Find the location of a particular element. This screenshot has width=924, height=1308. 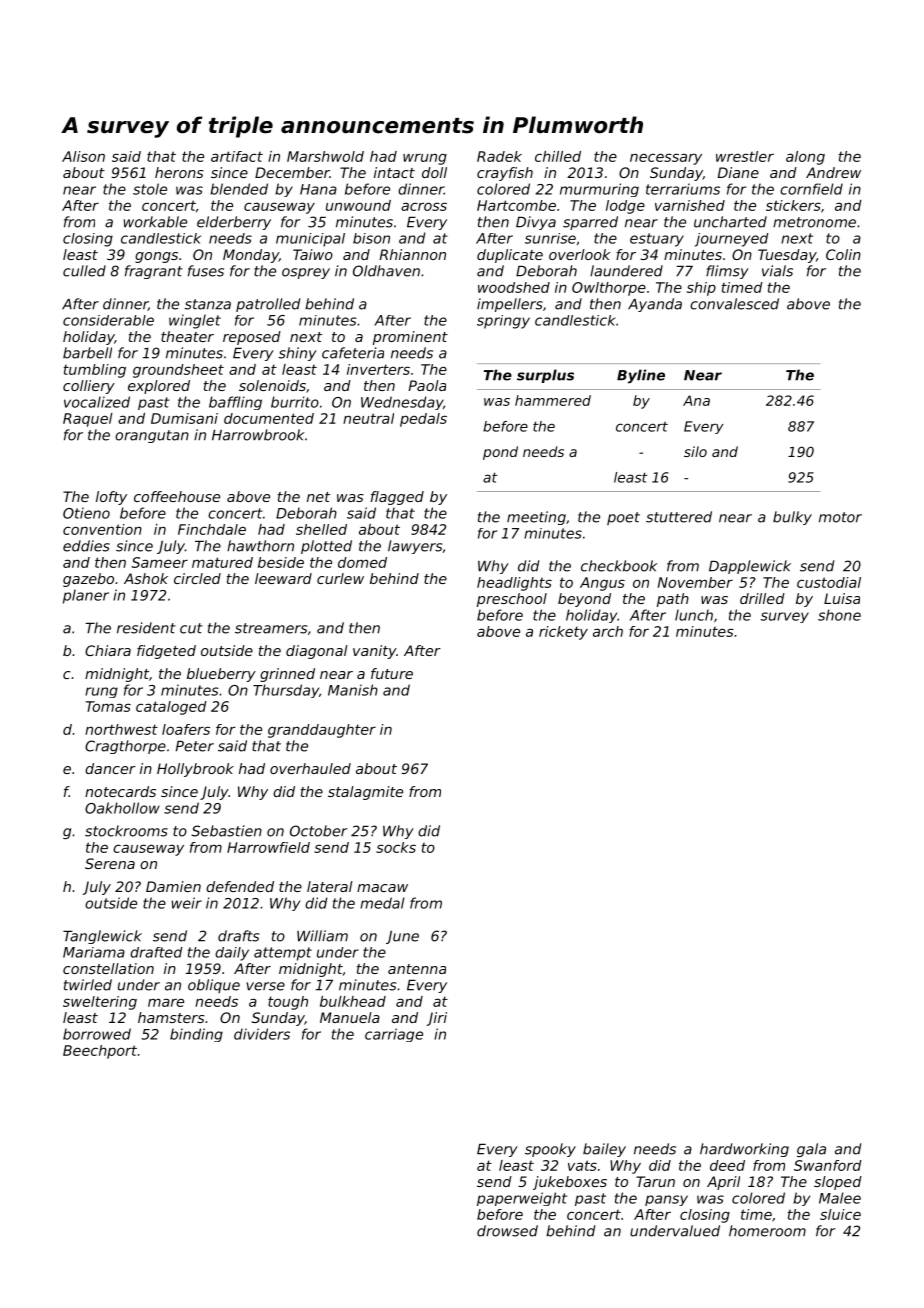

hardworking is located at coordinates (744, 1150).
